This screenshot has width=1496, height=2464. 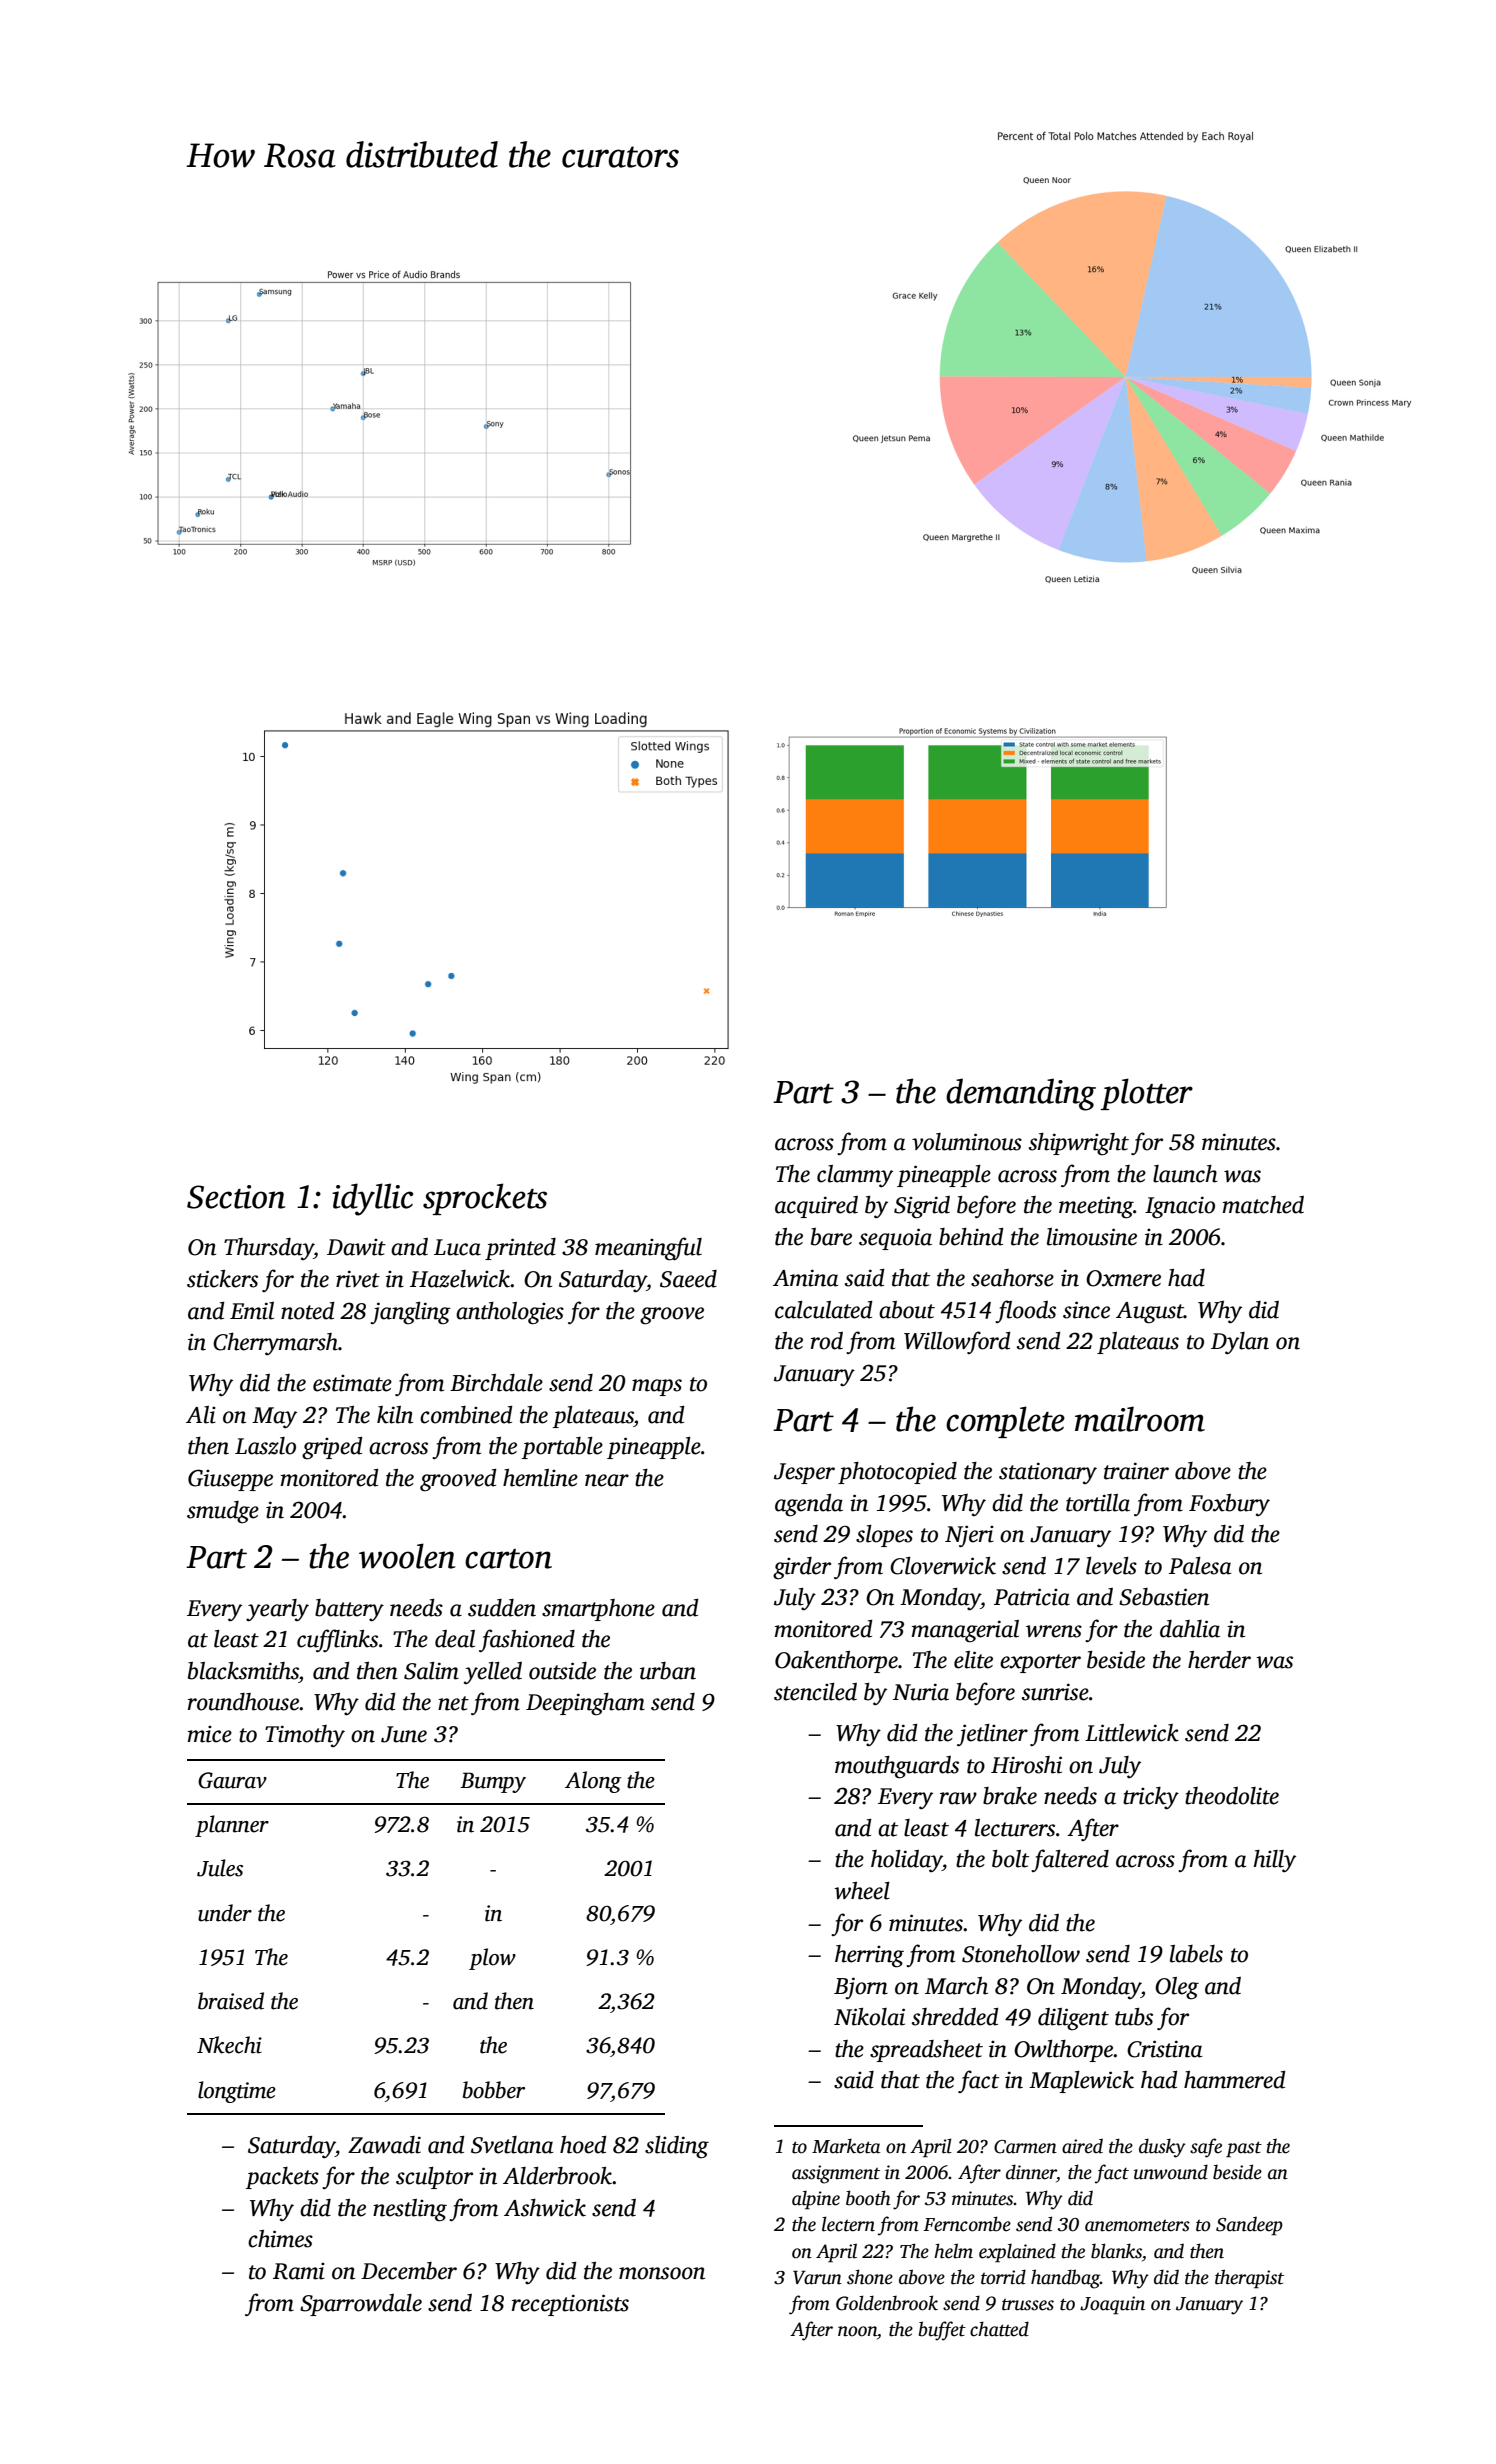 I want to click on clammy, so click(x=855, y=1176).
